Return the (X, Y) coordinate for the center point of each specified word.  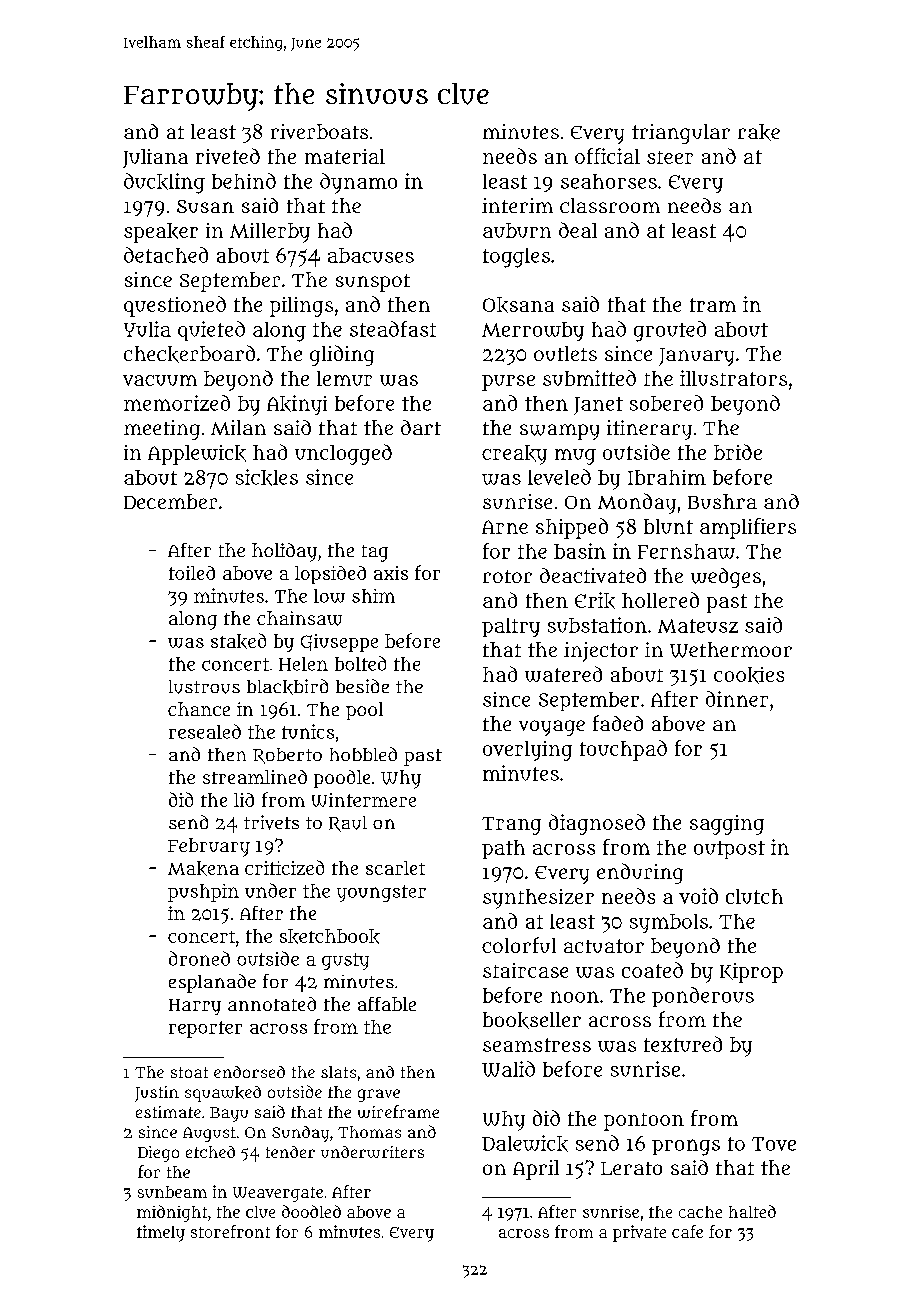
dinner (737, 699)
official (607, 156)
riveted (228, 156)
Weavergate (278, 1194)
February (209, 847)
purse (508, 383)
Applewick (197, 455)
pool (364, 711)
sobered (666, 403)
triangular (681, 134)
